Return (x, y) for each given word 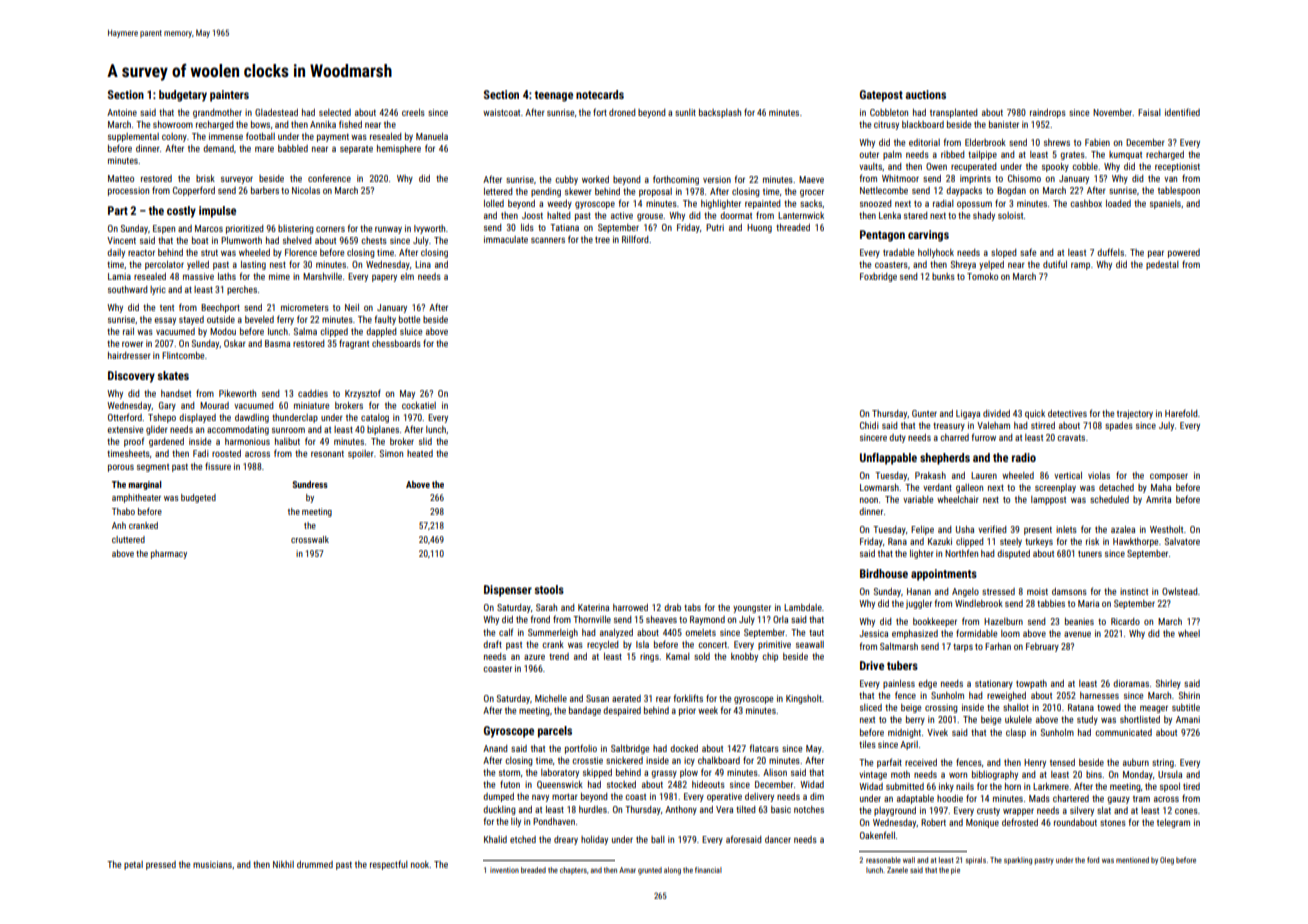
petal (133, 865)
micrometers (305, 307)
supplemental (133, 137)
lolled (494, 203)
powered (1184, 253)
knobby (744, 657)
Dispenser (508, 591)
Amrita (1158, 499)
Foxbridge (878, 277)
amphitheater (136, 498)
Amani (1188, 719)
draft (492, 644)
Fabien (1097, 142)
